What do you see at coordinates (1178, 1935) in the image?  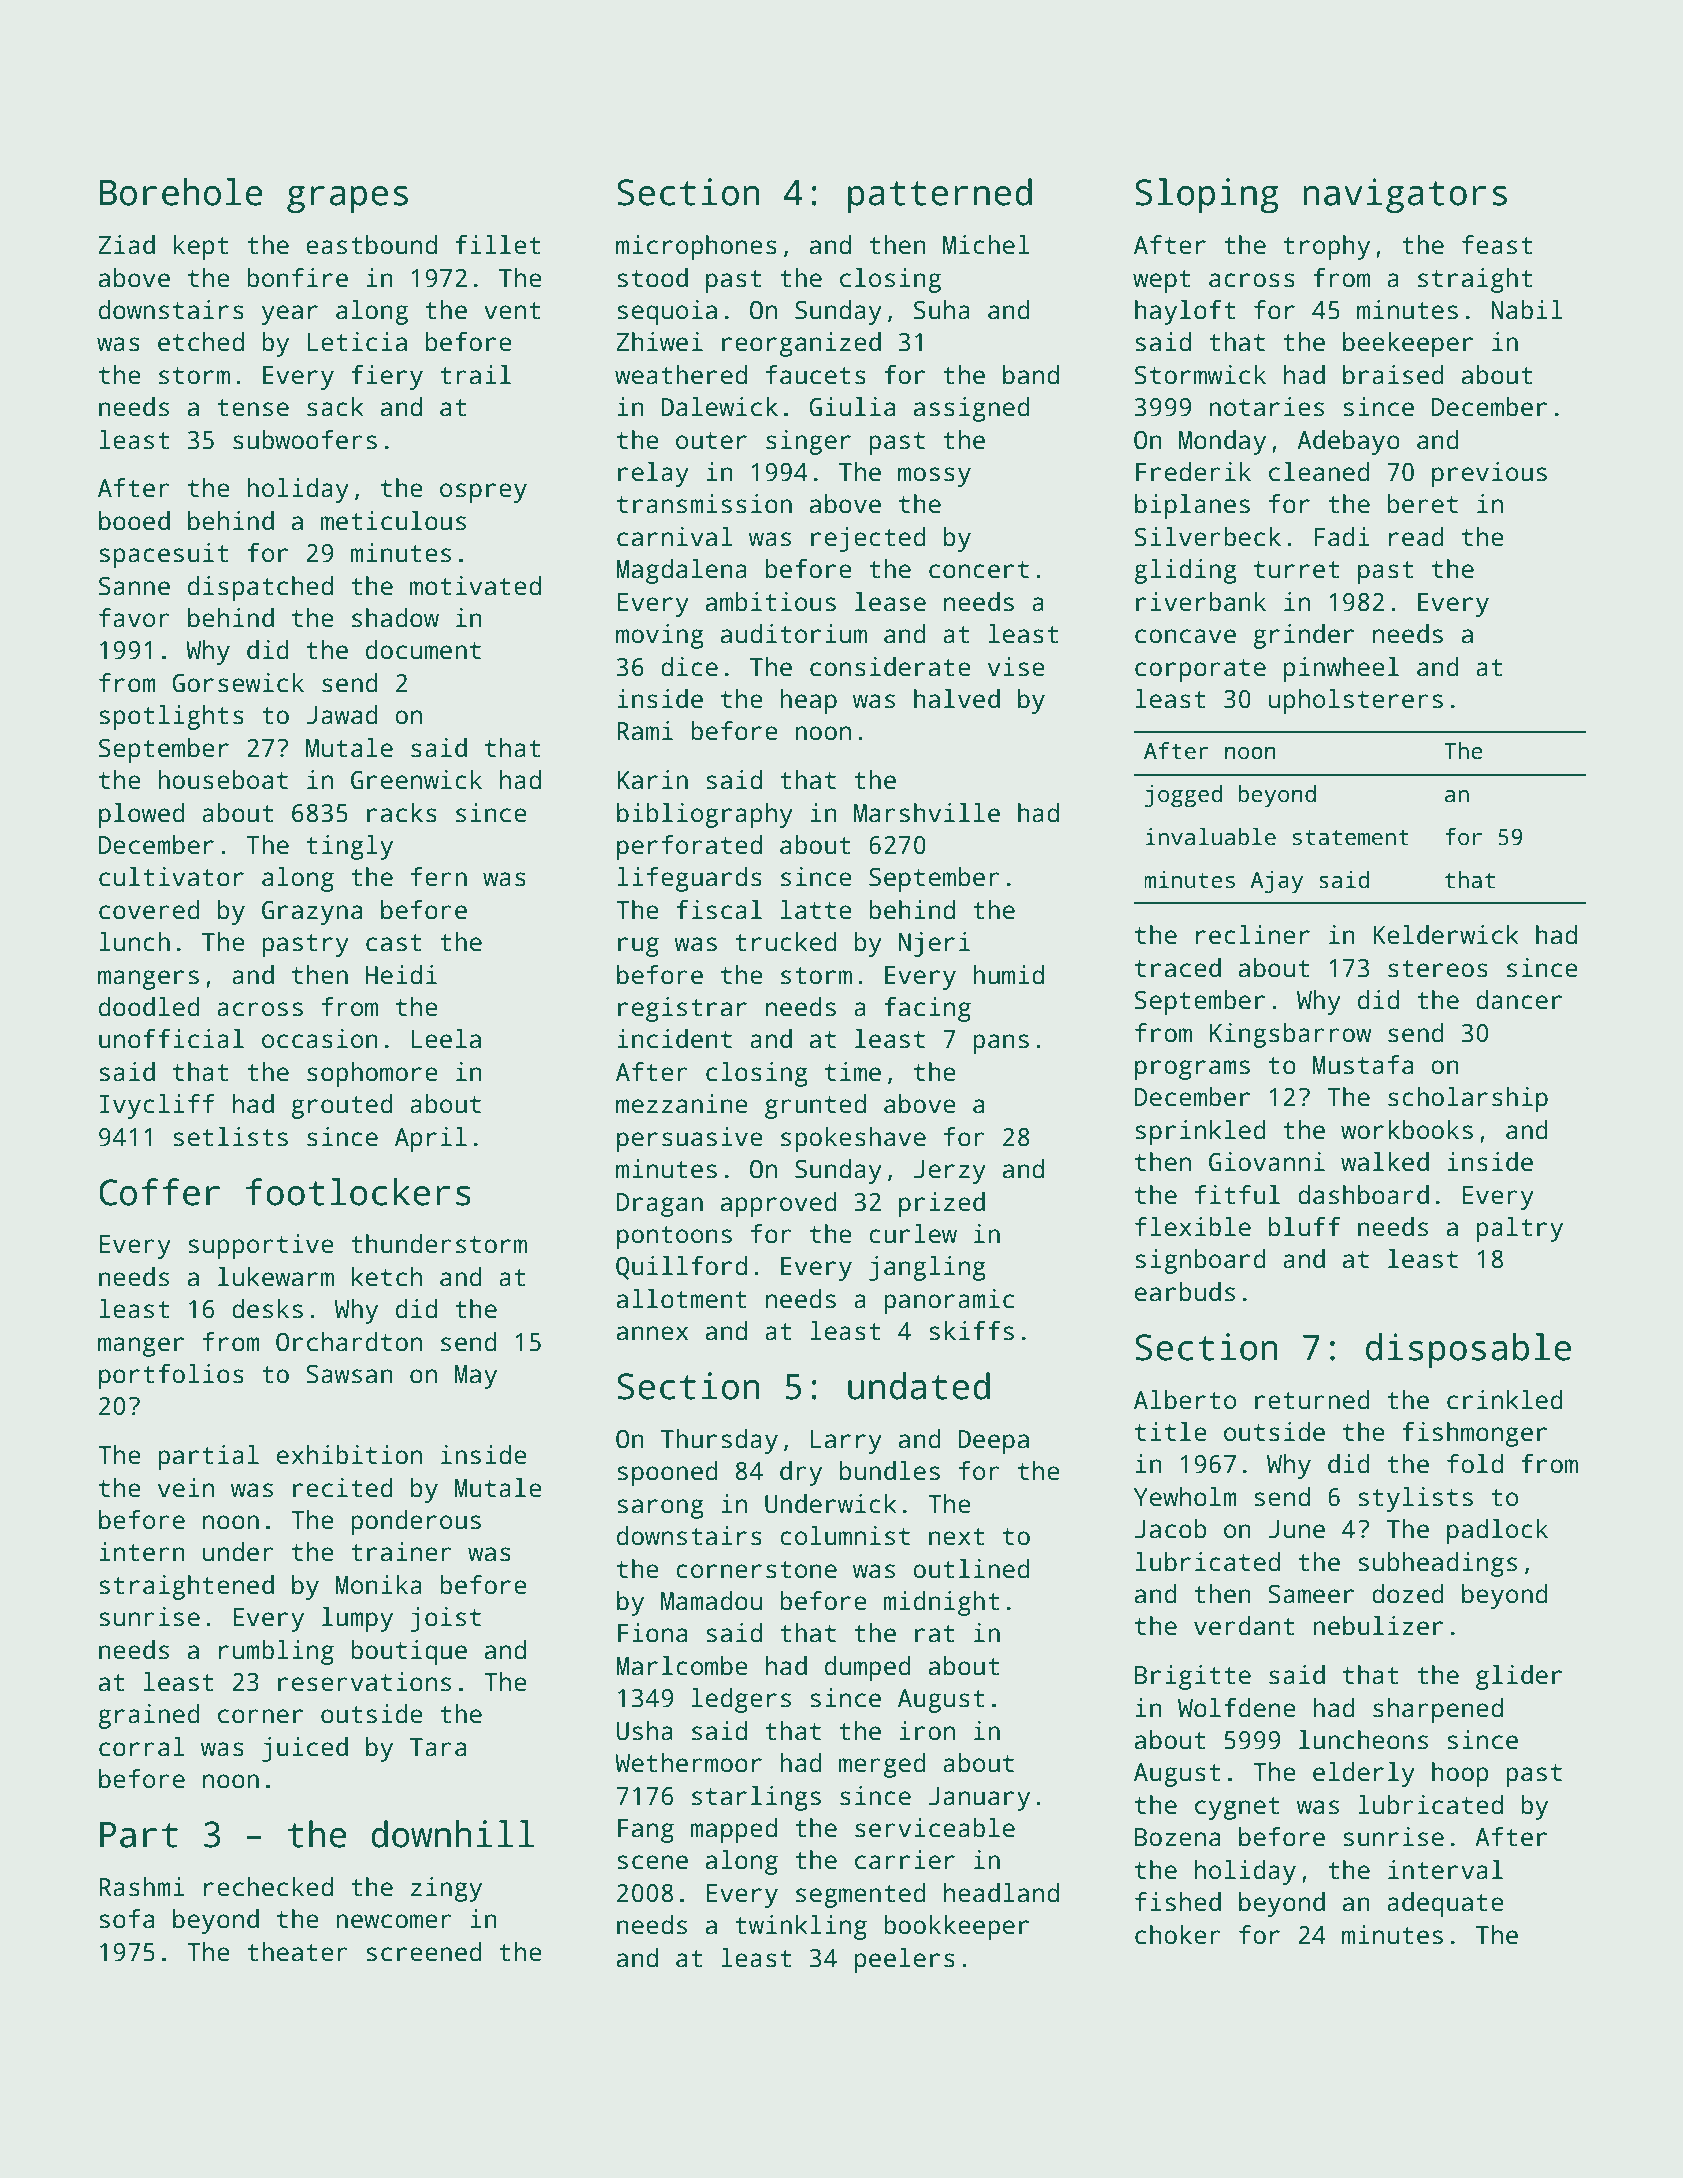 I see `choker` at bounding box center [1178, 1935].
